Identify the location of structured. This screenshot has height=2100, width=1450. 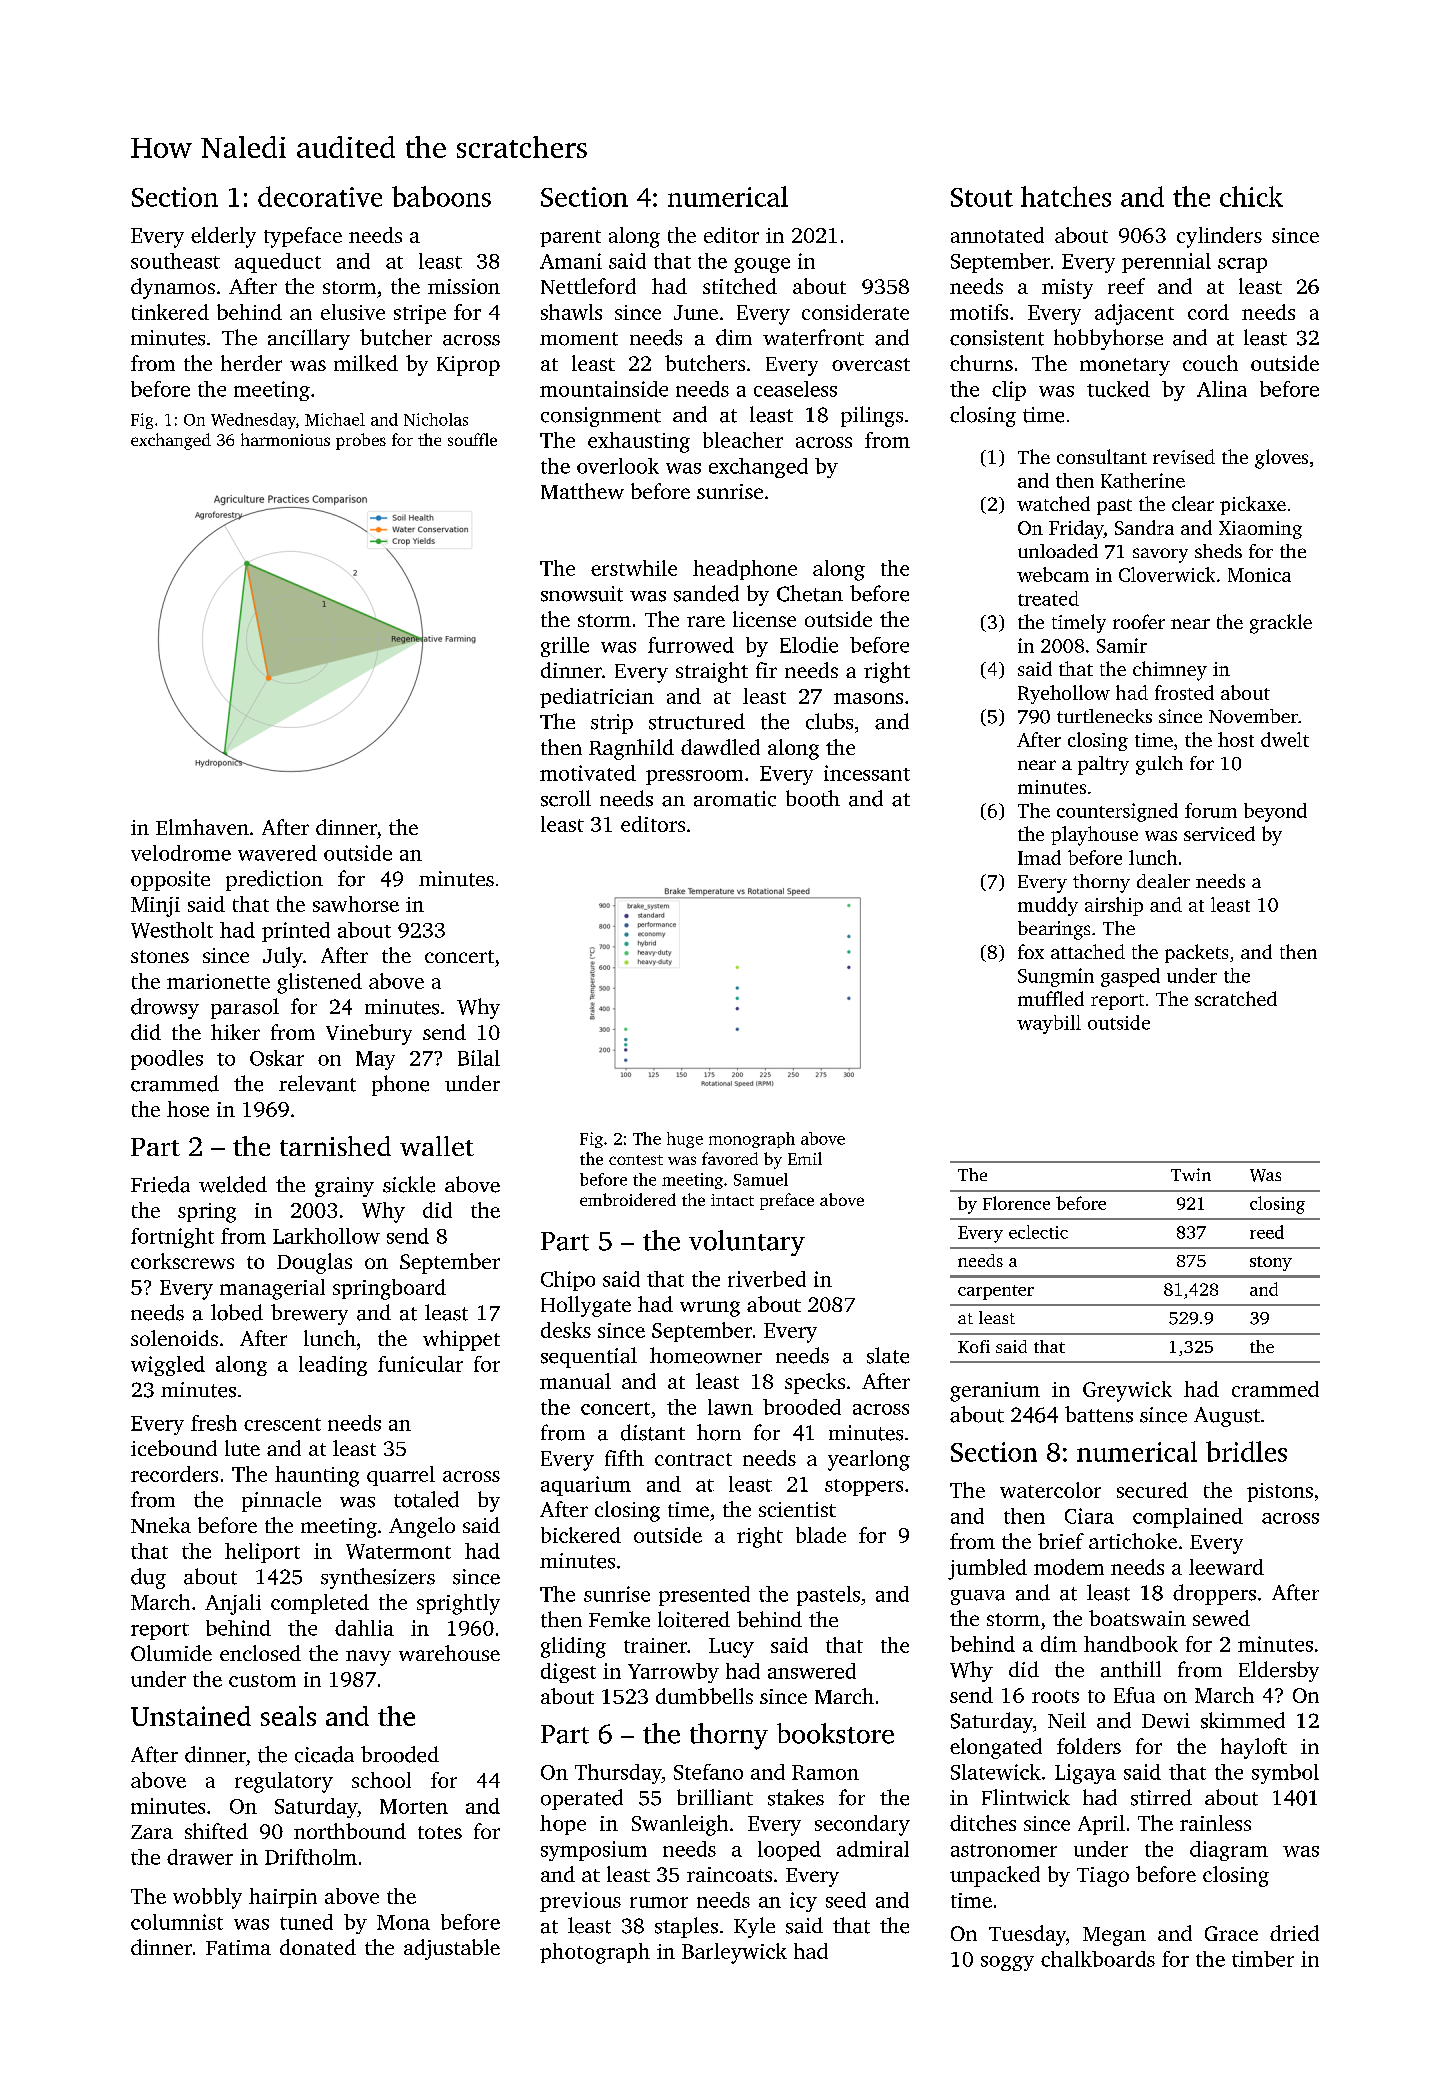
(697, 721).
